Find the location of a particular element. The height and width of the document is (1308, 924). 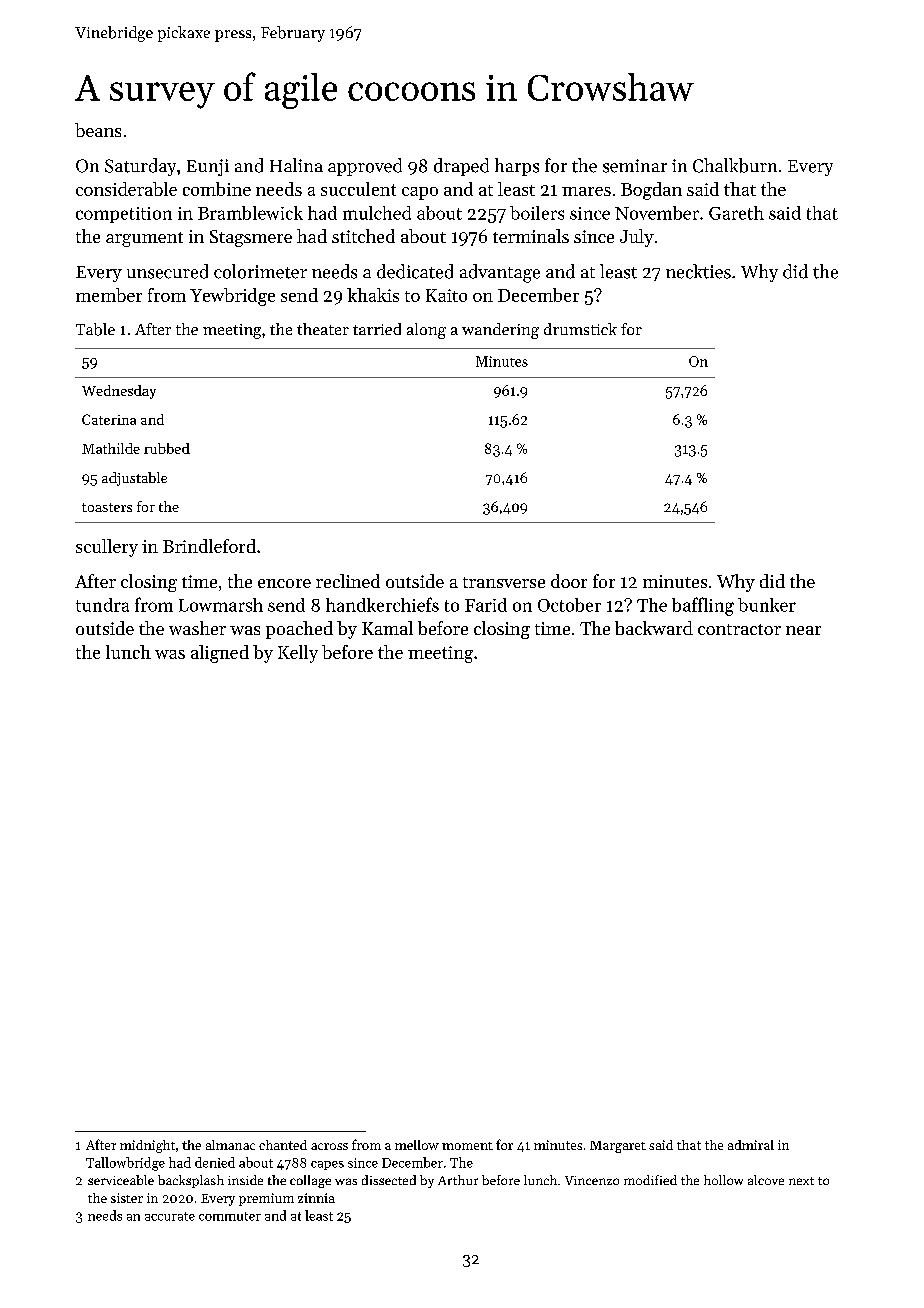

sister is located at coordinates (127, 1198).
